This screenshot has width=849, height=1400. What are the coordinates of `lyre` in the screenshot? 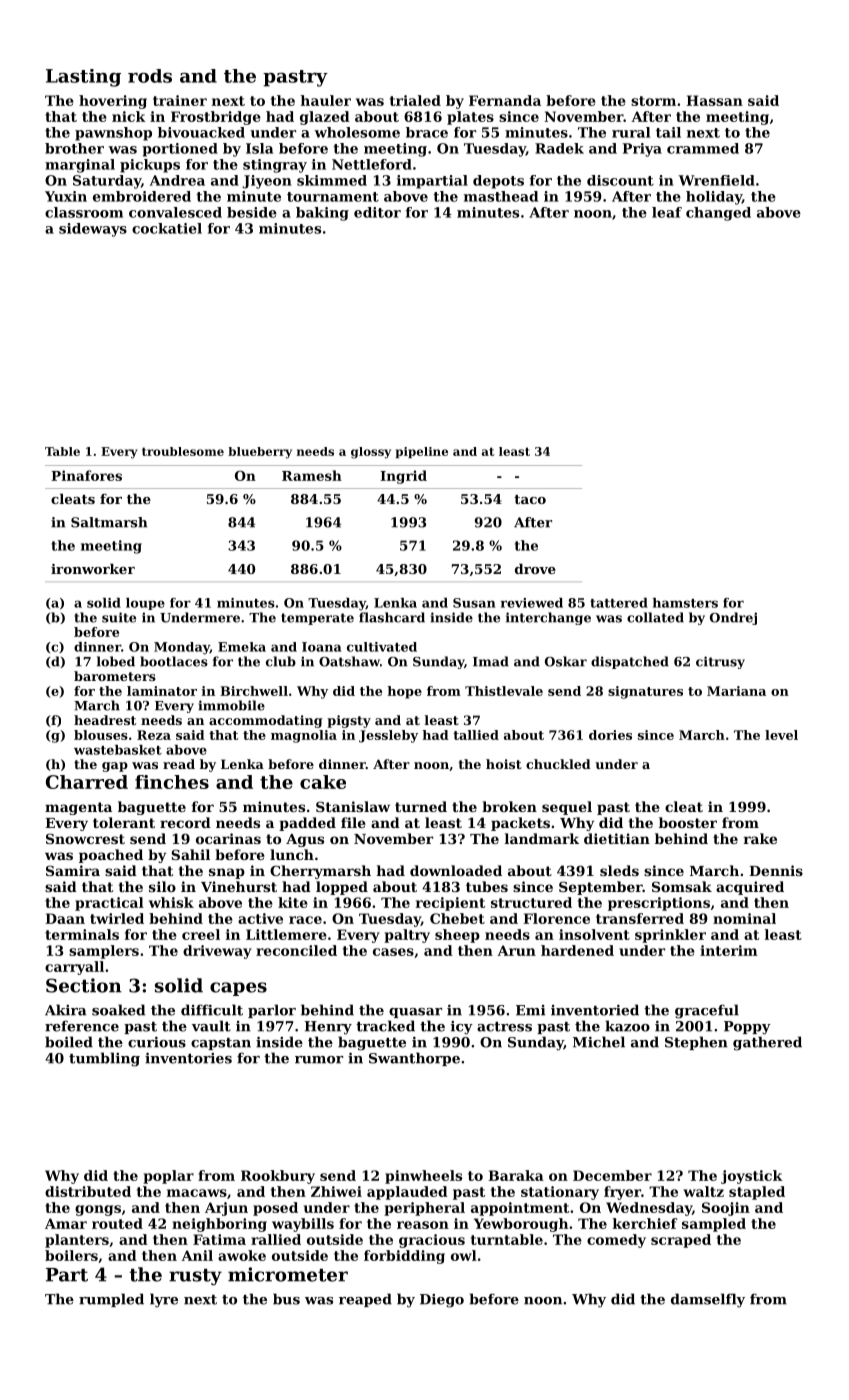 It's located at (164, 1300).
